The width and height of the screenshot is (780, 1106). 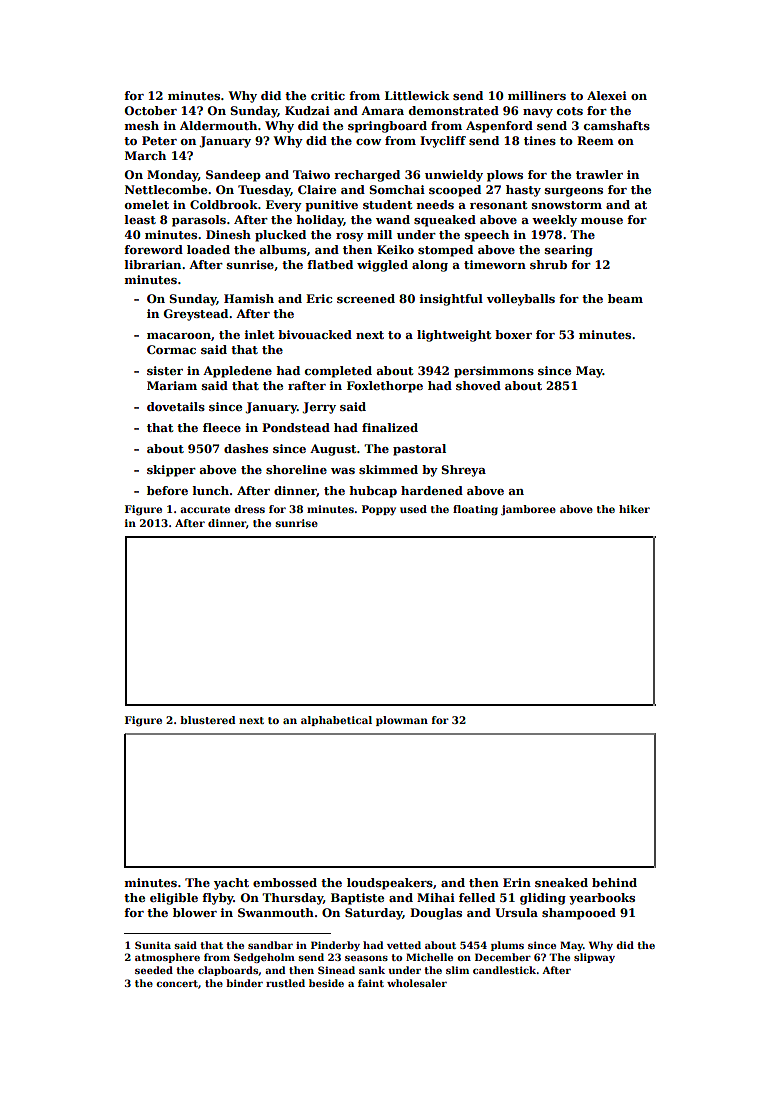 What do you see at coordinates (614, 882) in the screenshot?
I see `behind` at bounding box center [614, 882].
